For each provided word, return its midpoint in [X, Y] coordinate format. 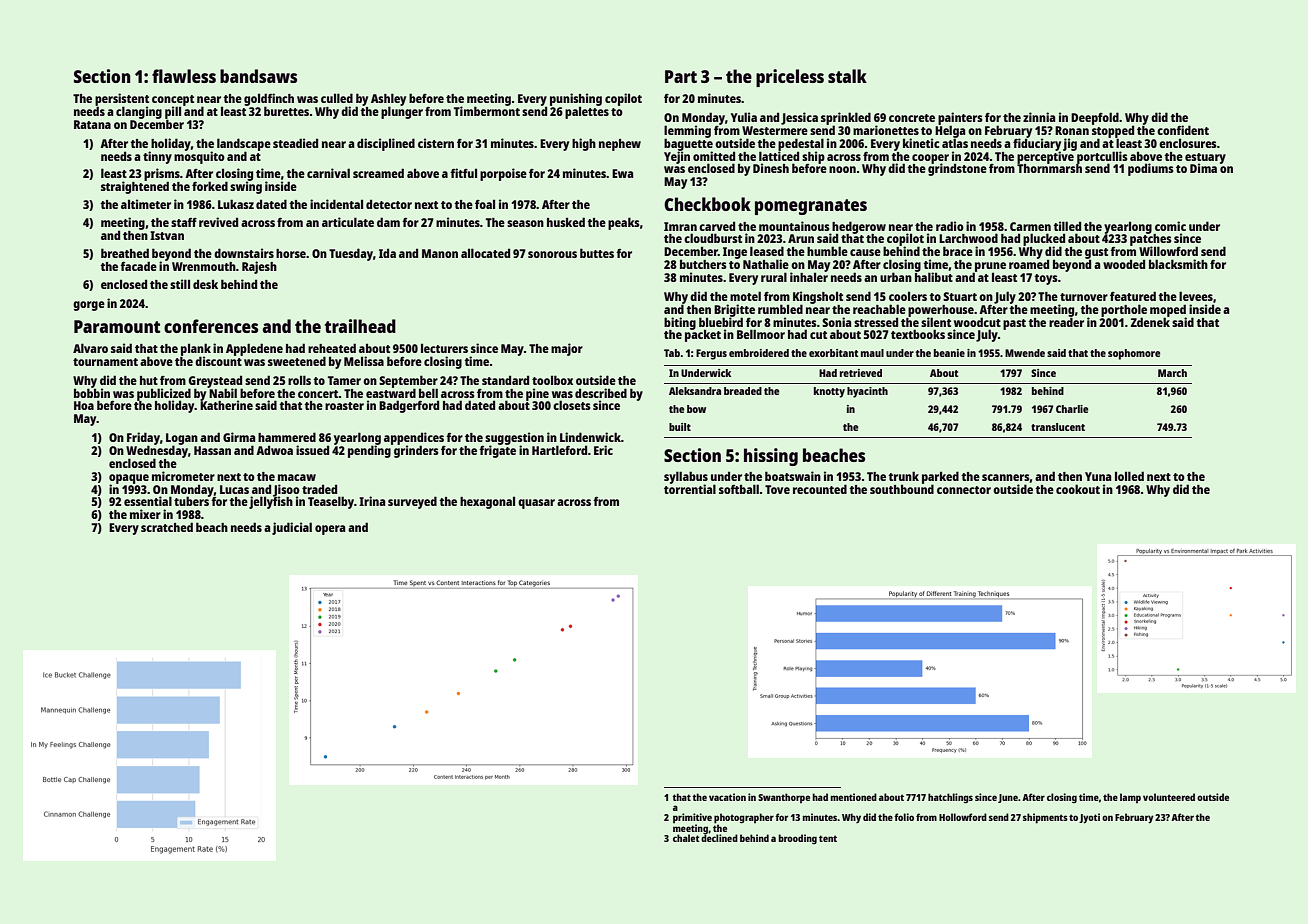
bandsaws [258, 76]
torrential [690, 489]
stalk [847, 76]
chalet [686, 838]
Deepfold [1095, 118]
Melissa [364, 361]
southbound [902, 489]
